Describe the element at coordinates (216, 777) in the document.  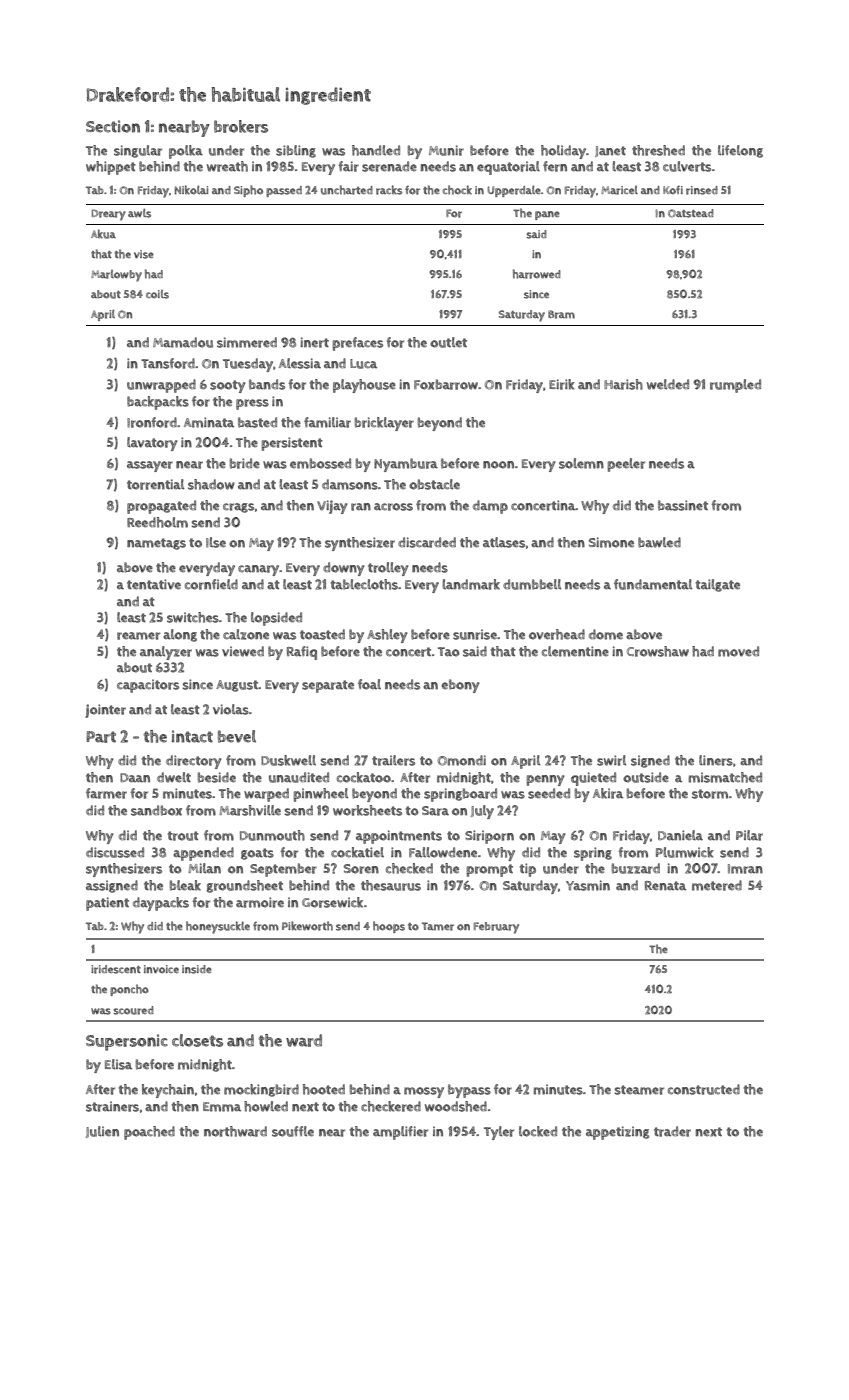
I see `beside` at that location.
